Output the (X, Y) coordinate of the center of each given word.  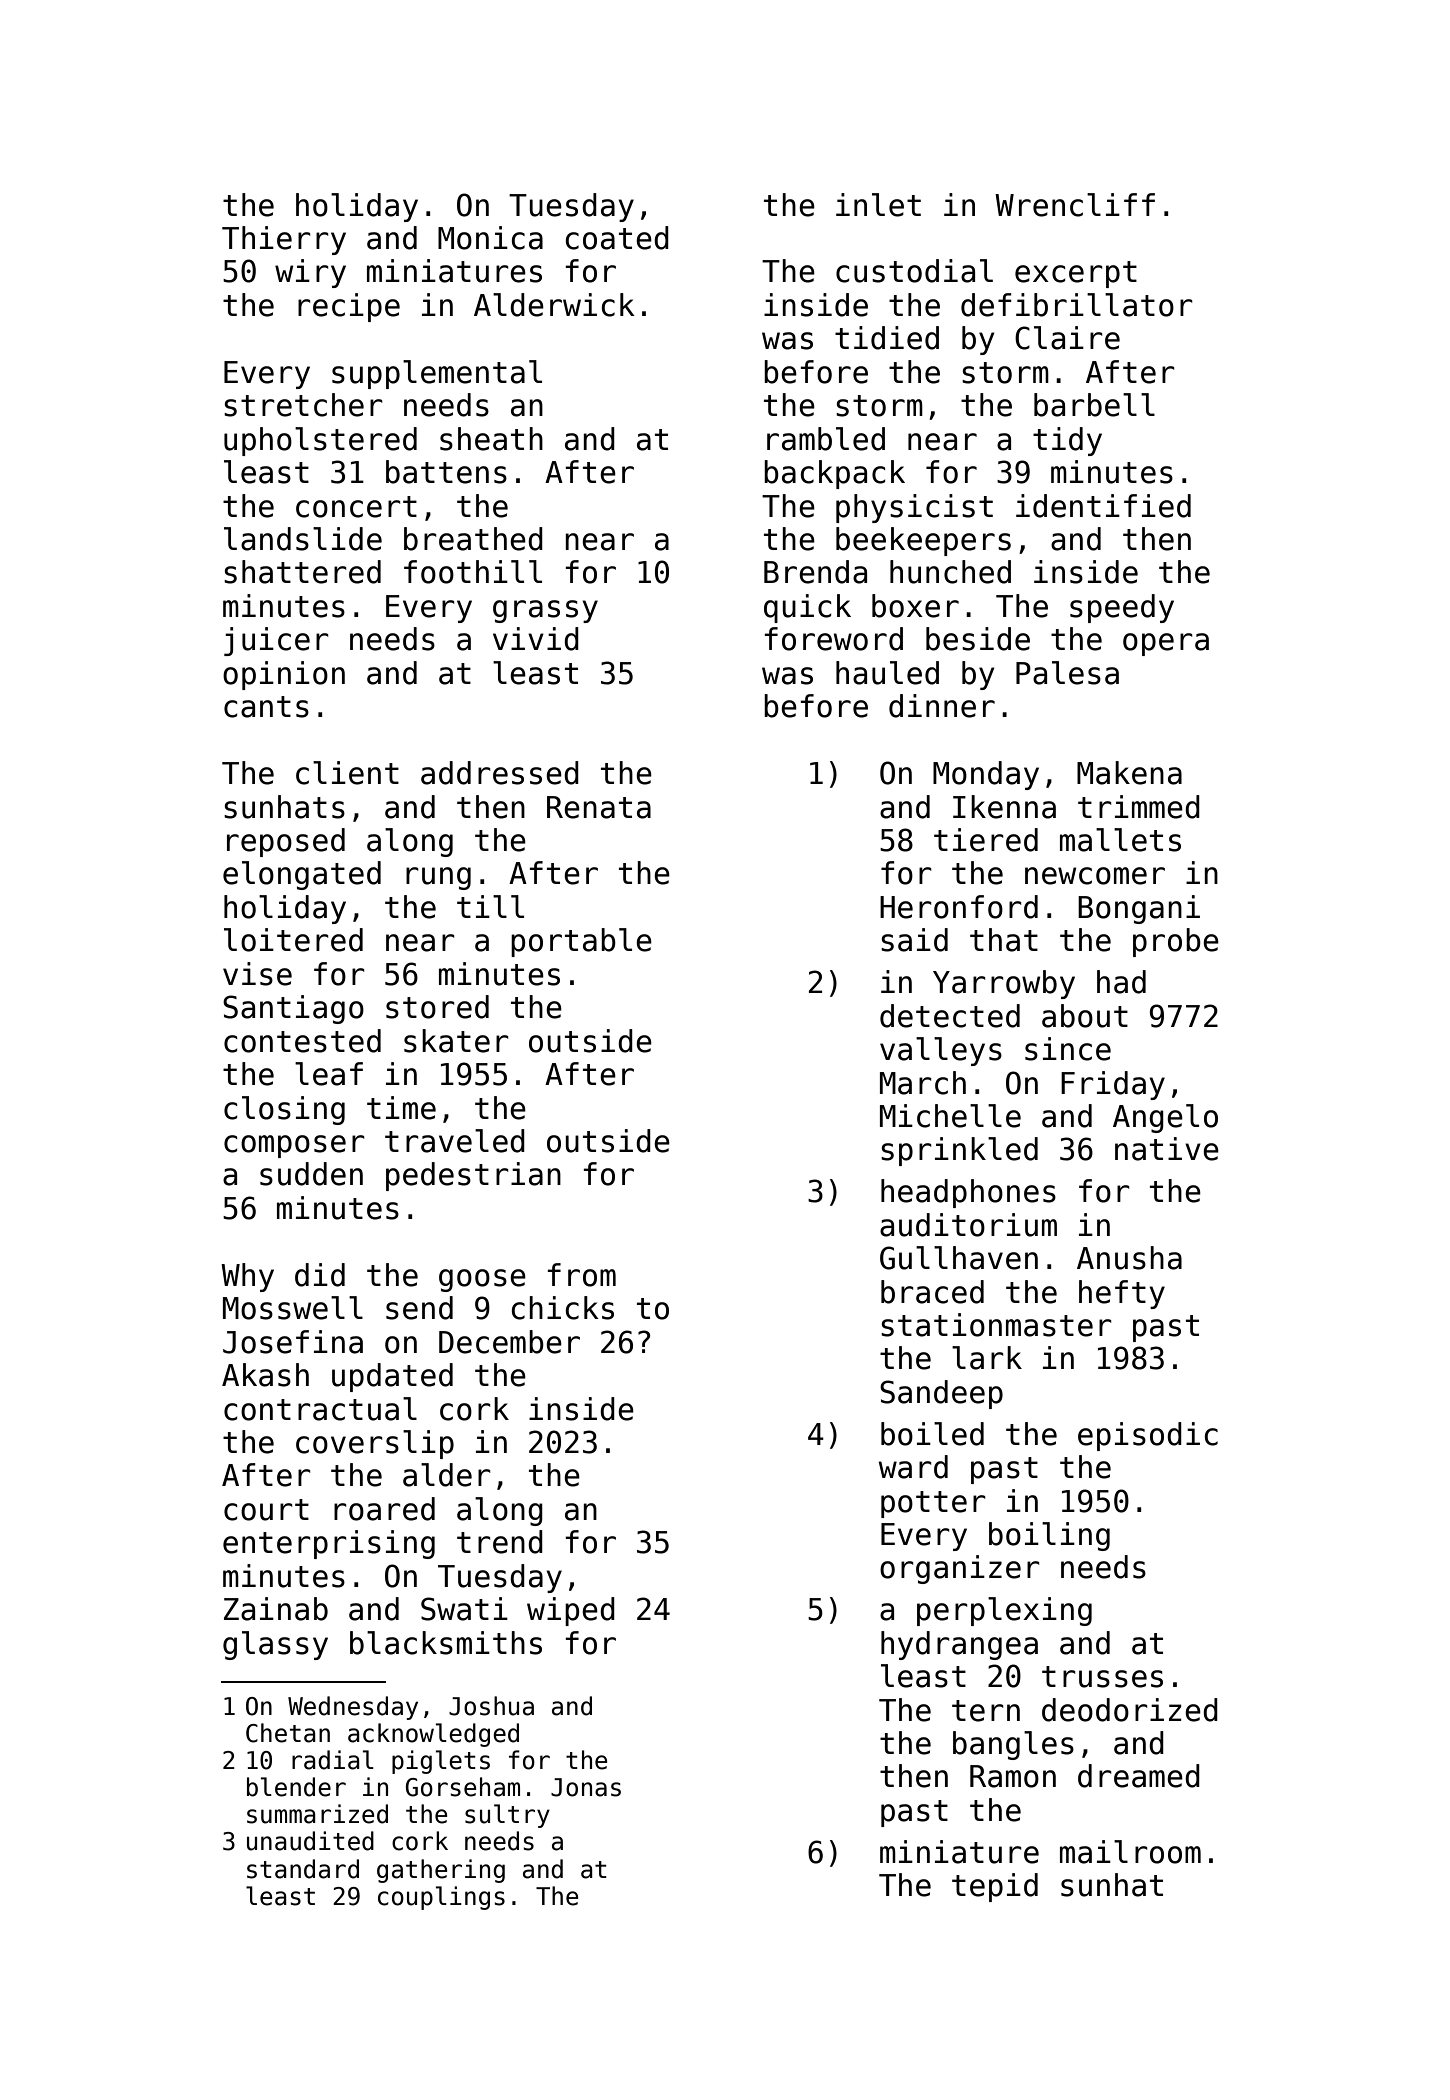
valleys (941, 1051)
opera (1166, 644)
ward (913, 1467)
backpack (834, 474)
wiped (571, 1611)
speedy (1122, 608)
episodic (1148, 1436)
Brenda (815, 572)
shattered (302, 572)
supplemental (437, 374)
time (401, 1108)
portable (581, 942)
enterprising (329, 1544)
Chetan (288, 1733)
